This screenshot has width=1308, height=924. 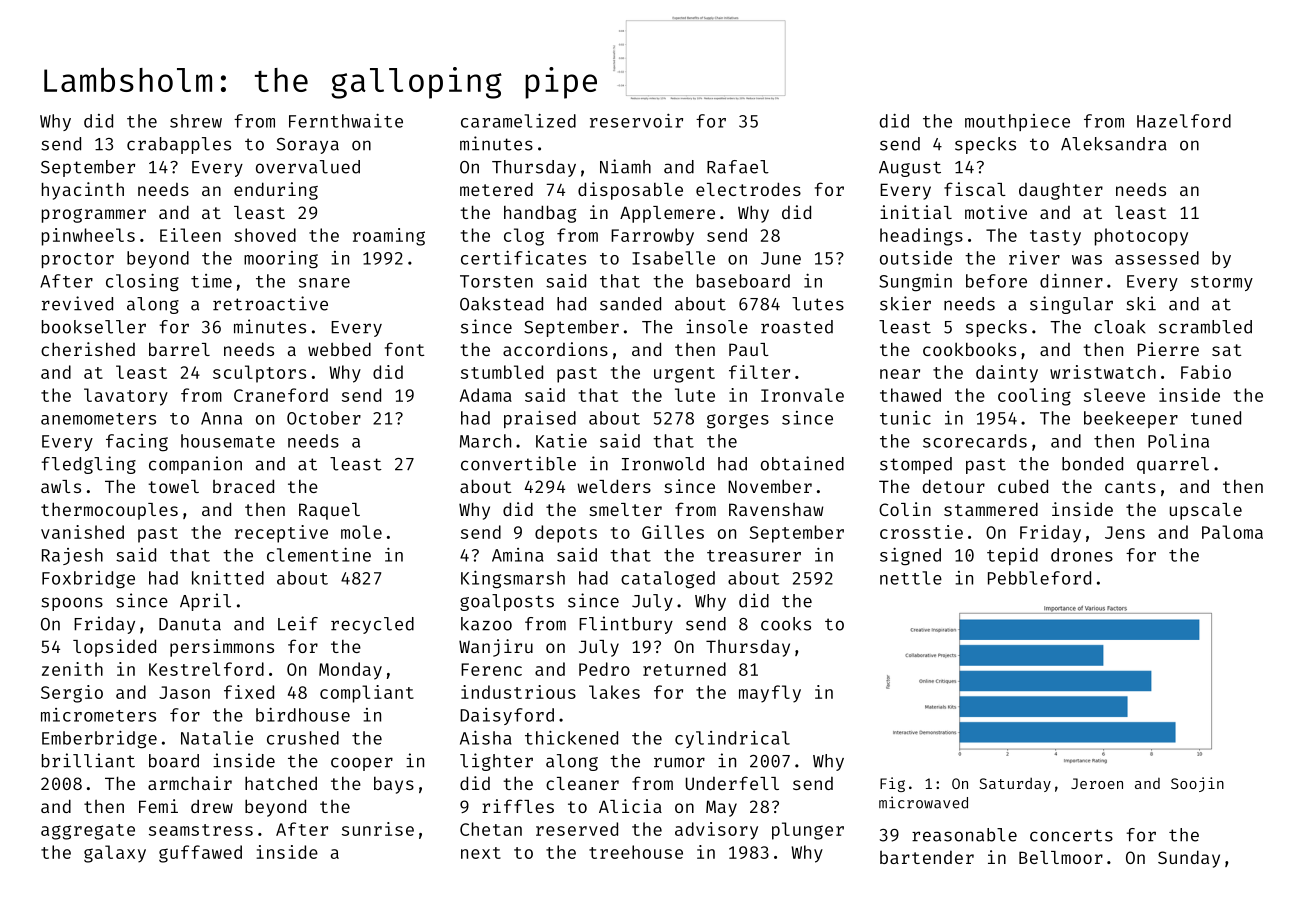 What do you see at coordinates (1222, 283) in the screenshot?
I see `stormy` at bounding box center [1222, 283].
